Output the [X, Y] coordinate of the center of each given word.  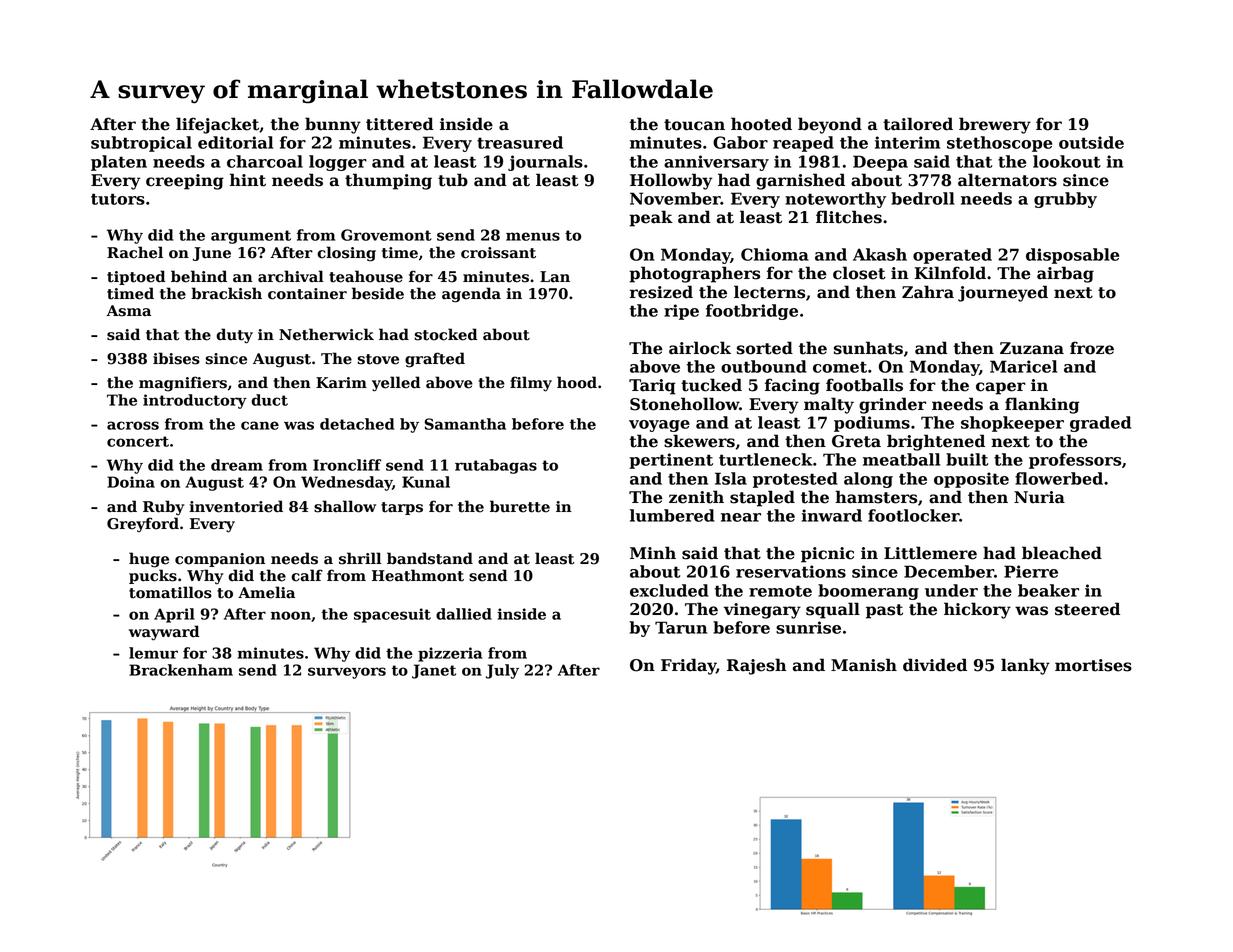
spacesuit [392, 615]
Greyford [143, 525]
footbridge [752, 312]
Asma [128, 311]
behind [199, 276]
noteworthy [835, 200]
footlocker [913, 515]
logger [338, 163]
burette [520, 506]
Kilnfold [950, 273]
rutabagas [496, 466]
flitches [849, 217]
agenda [471, 295]
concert [138, 441]
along [868, 480]
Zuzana [1032, 348]
